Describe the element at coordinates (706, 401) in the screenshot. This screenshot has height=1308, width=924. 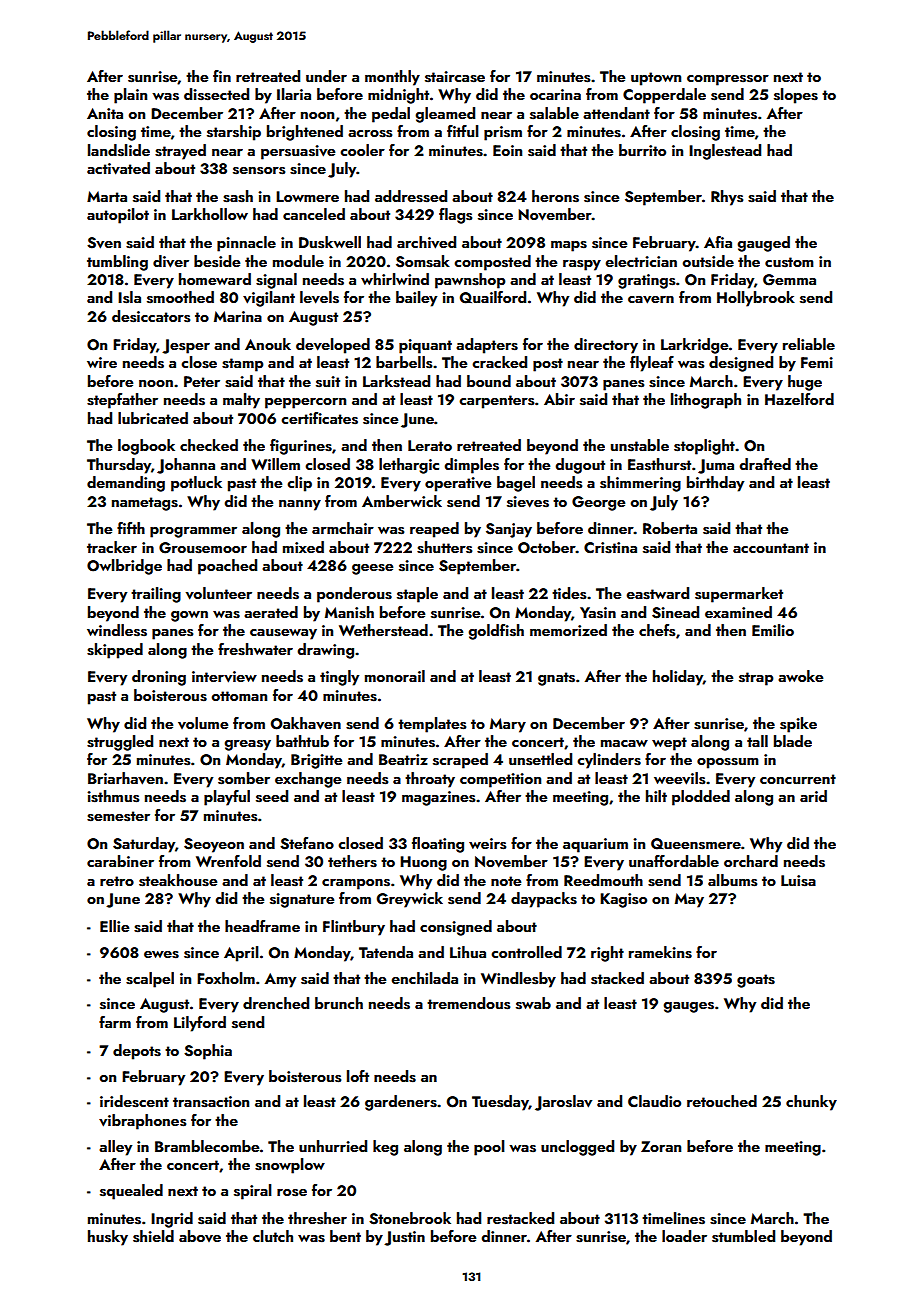
I see `lithograph` at that location.
